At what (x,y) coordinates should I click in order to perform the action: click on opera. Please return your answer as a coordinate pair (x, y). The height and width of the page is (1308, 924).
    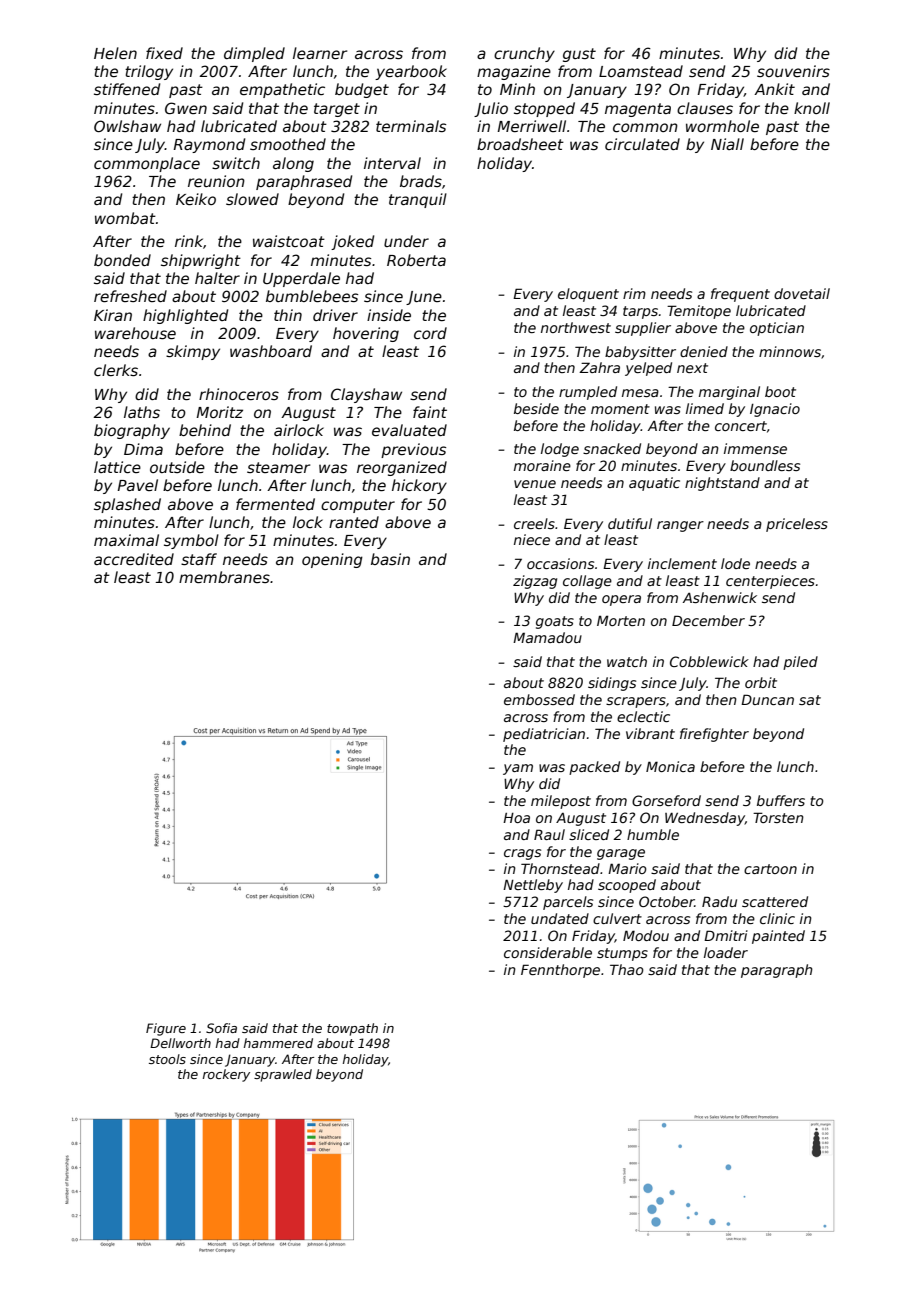
    Looking at the image, I should click on (621, 600).
